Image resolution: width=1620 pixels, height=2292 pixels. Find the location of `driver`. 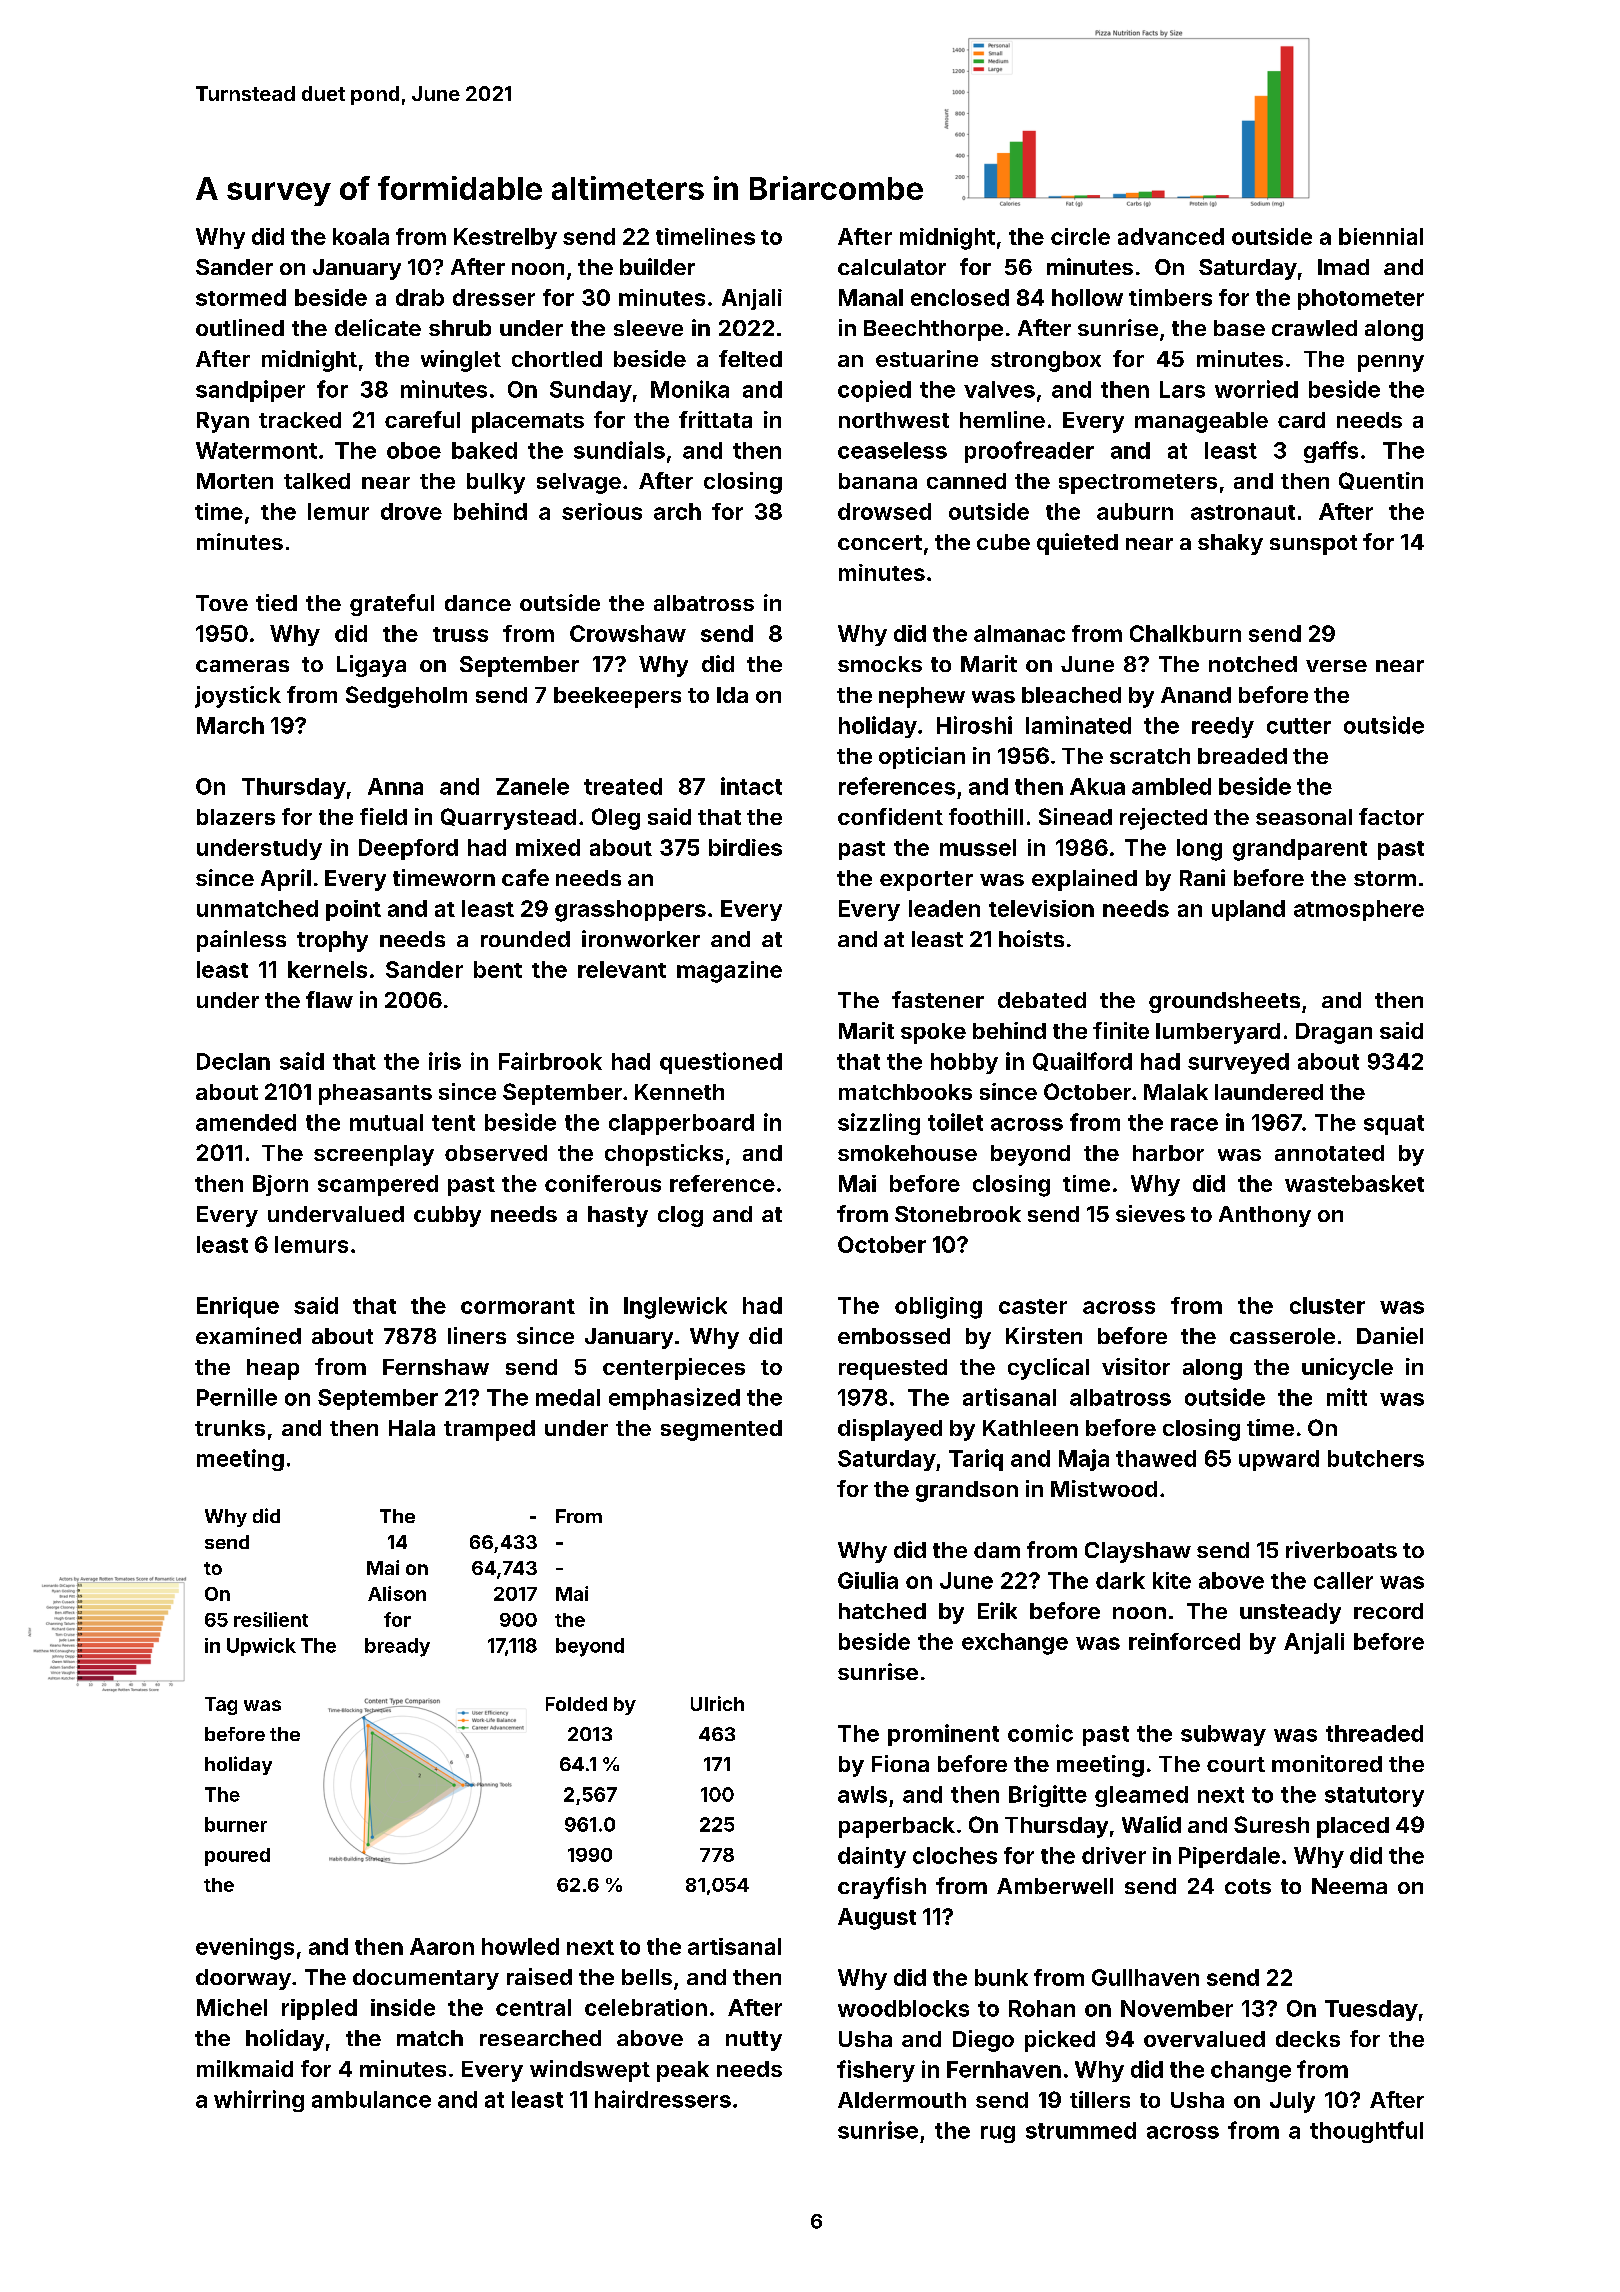

driver is located at coordinates (1114, 1855).
